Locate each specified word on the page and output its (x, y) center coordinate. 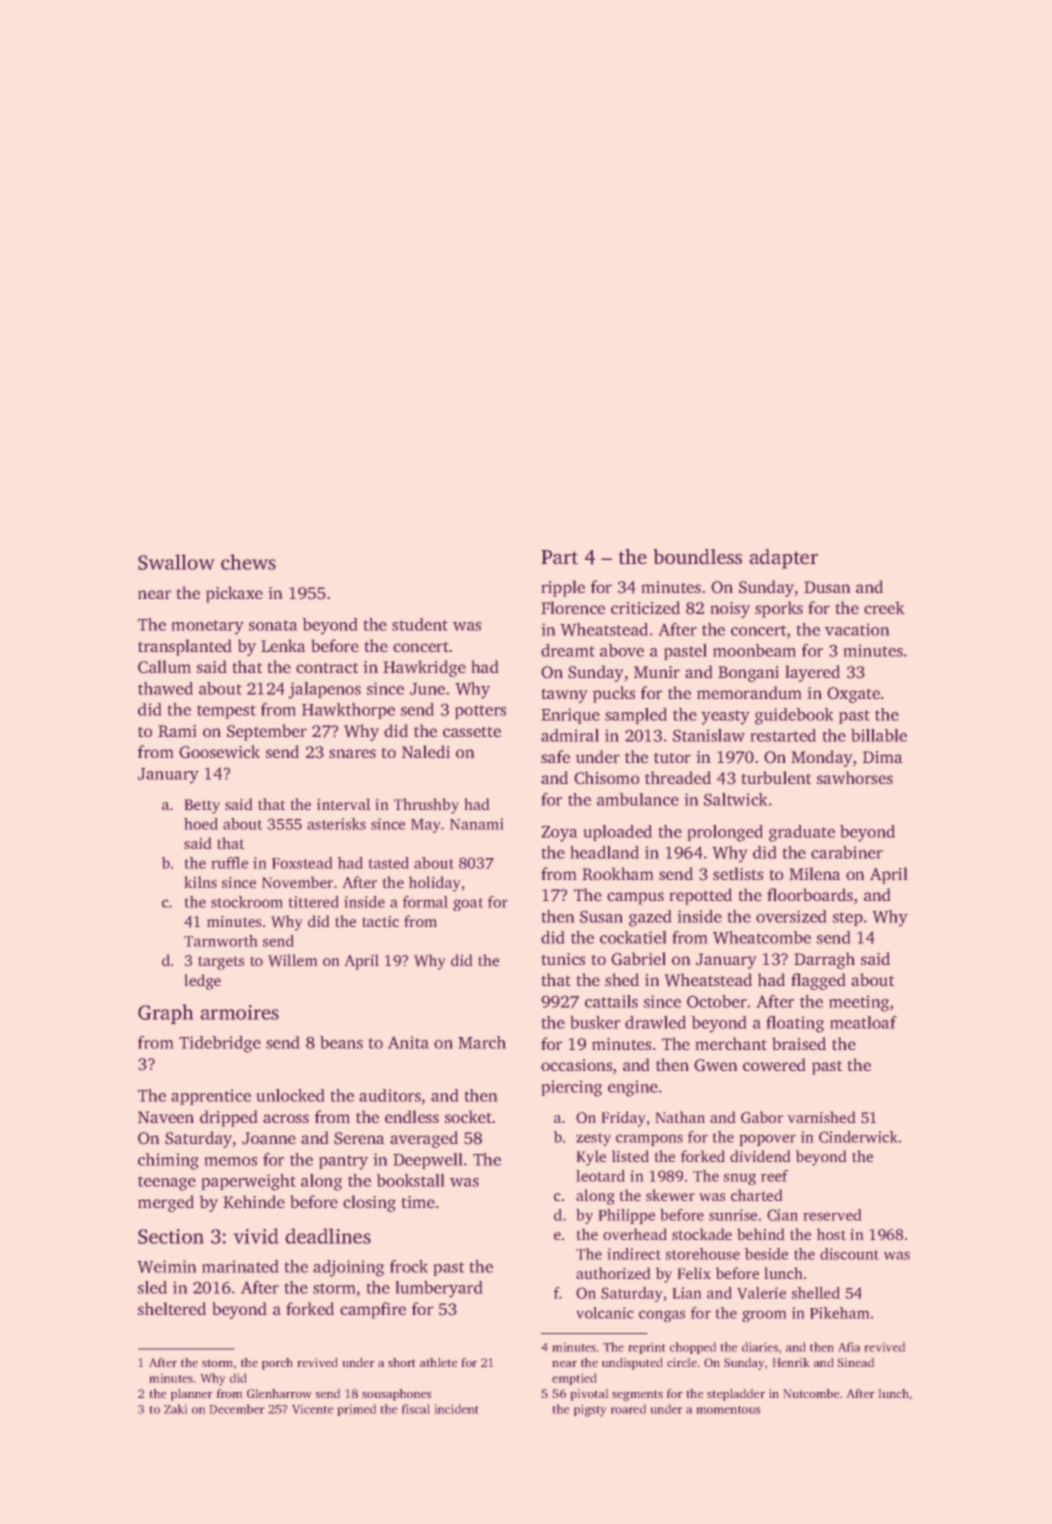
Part (559, 557)
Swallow (176, 562)
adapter (783, 559)
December (237, 1409)
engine (633, 1088)
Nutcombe (811, 1393)
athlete (438, 1362)
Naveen (166, 1117)
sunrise (733, 1215)
